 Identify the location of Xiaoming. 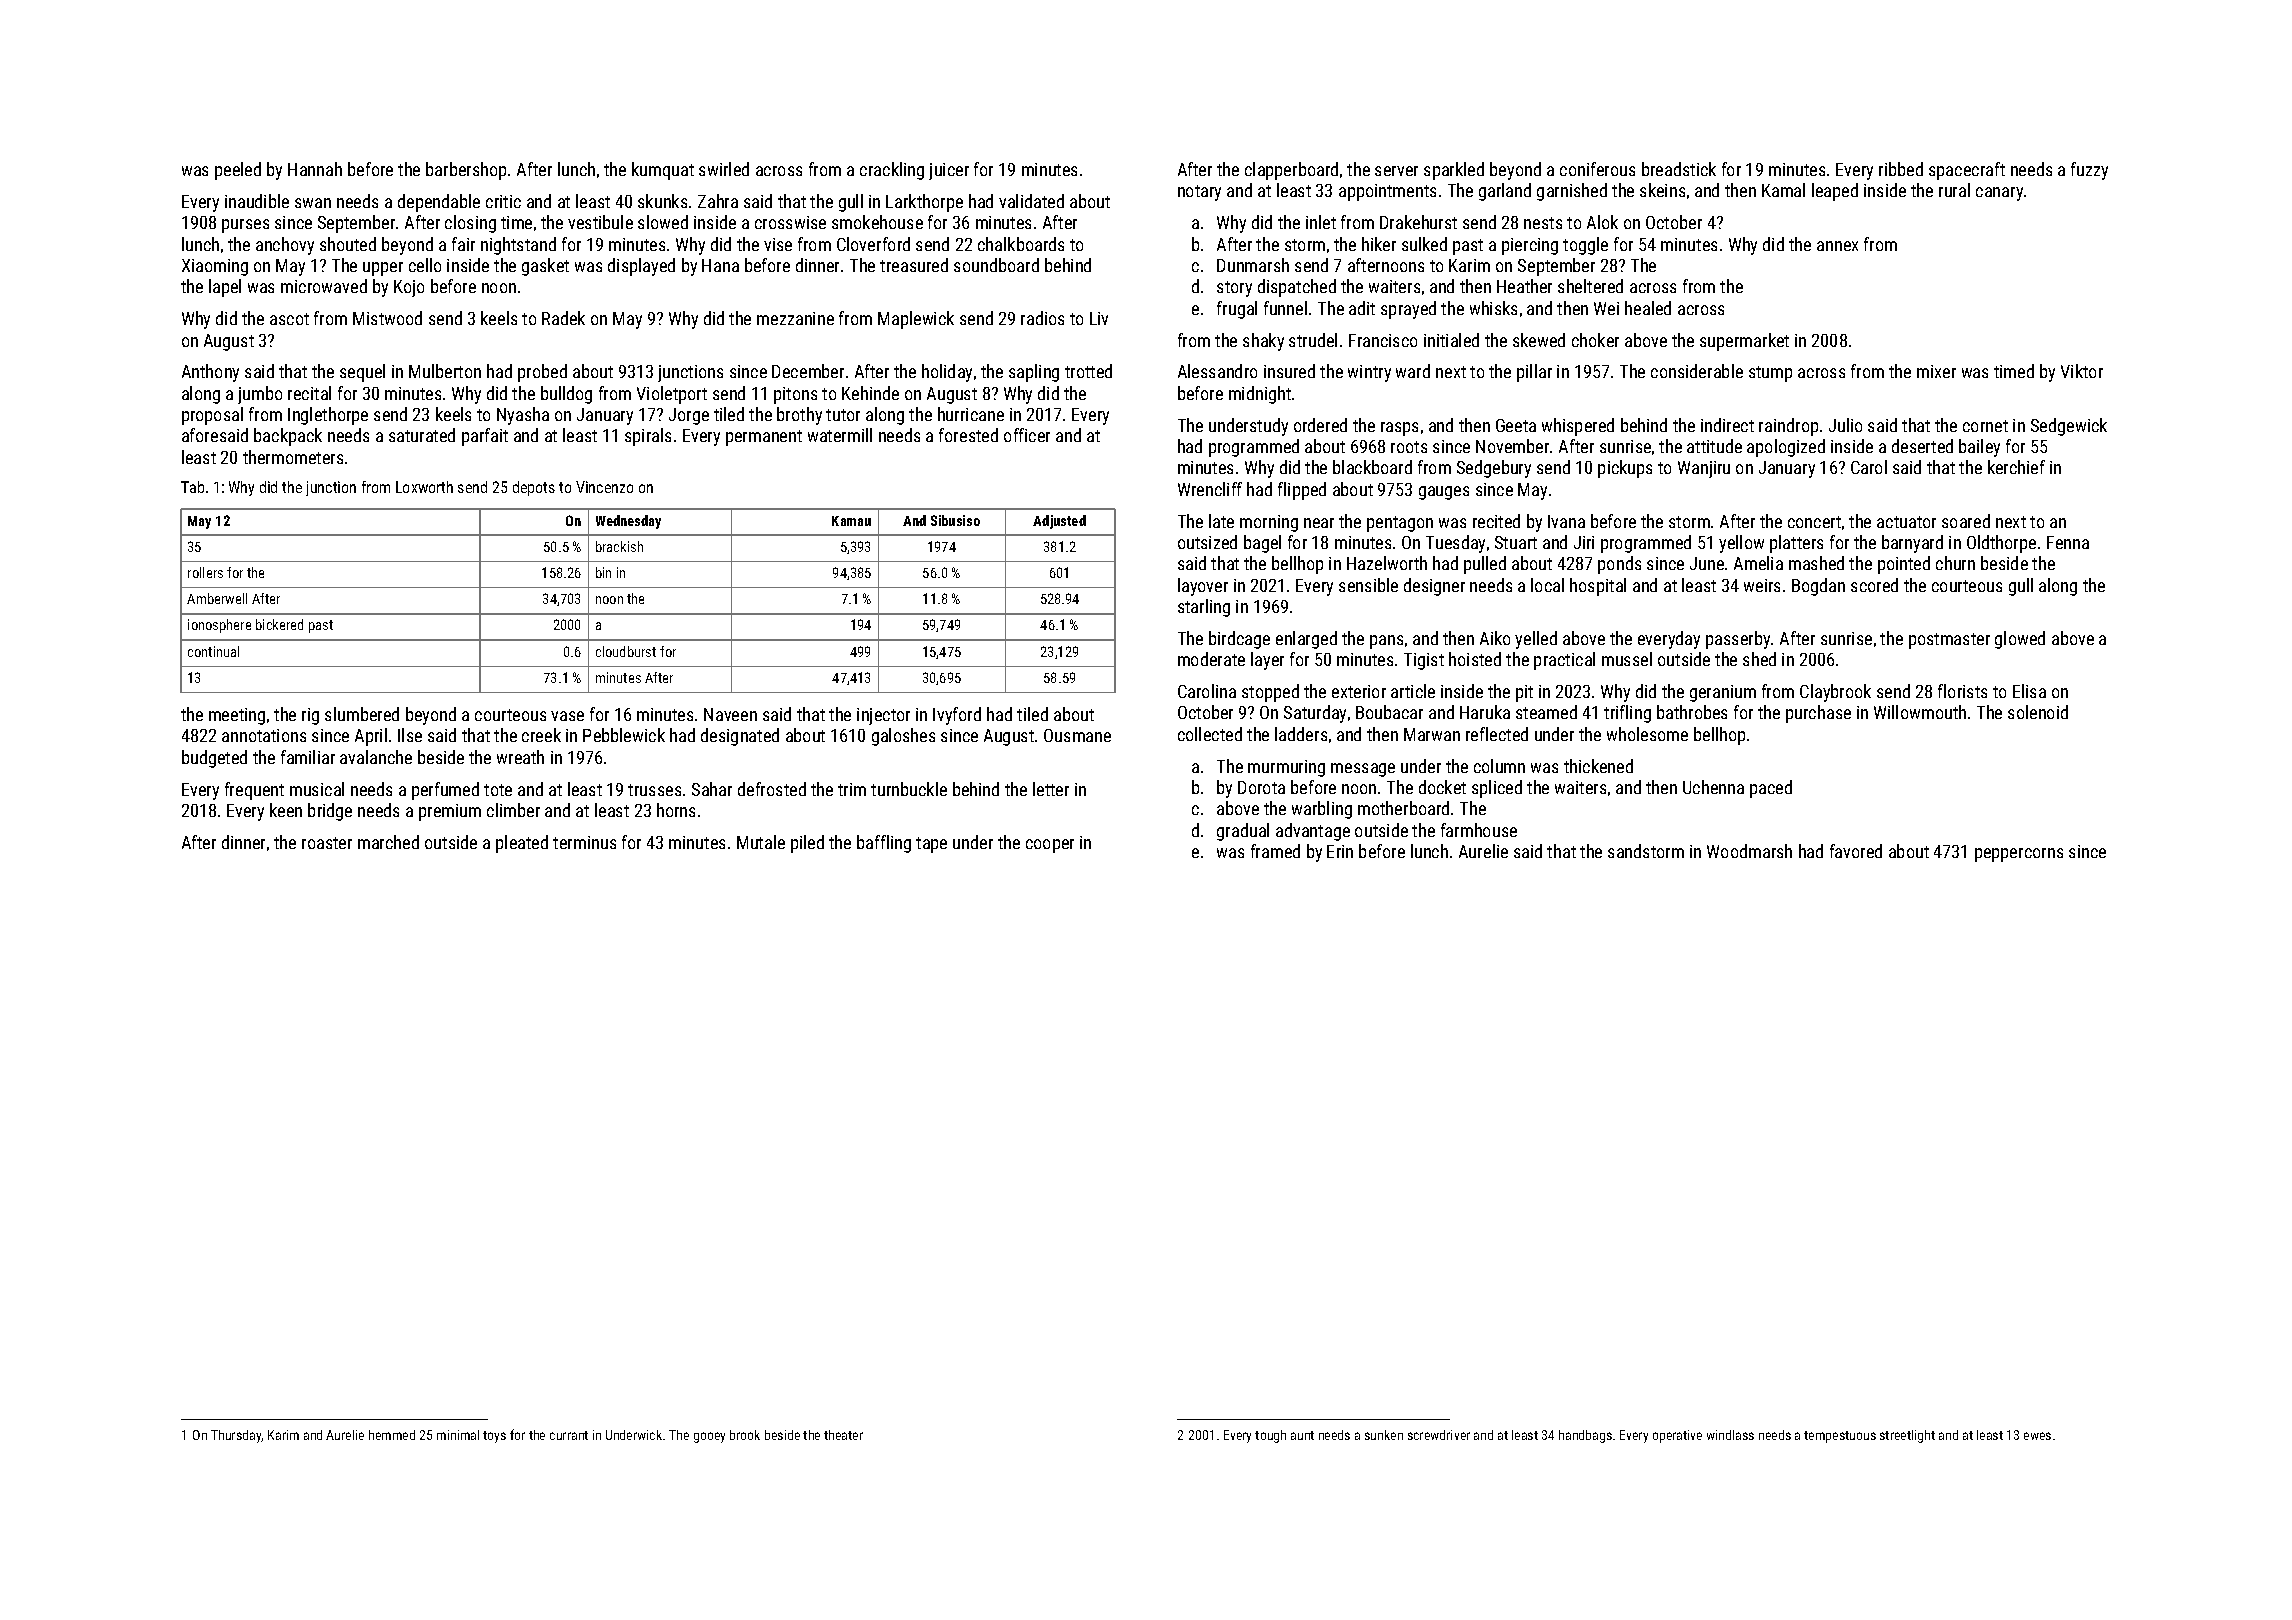
(215, 267).
